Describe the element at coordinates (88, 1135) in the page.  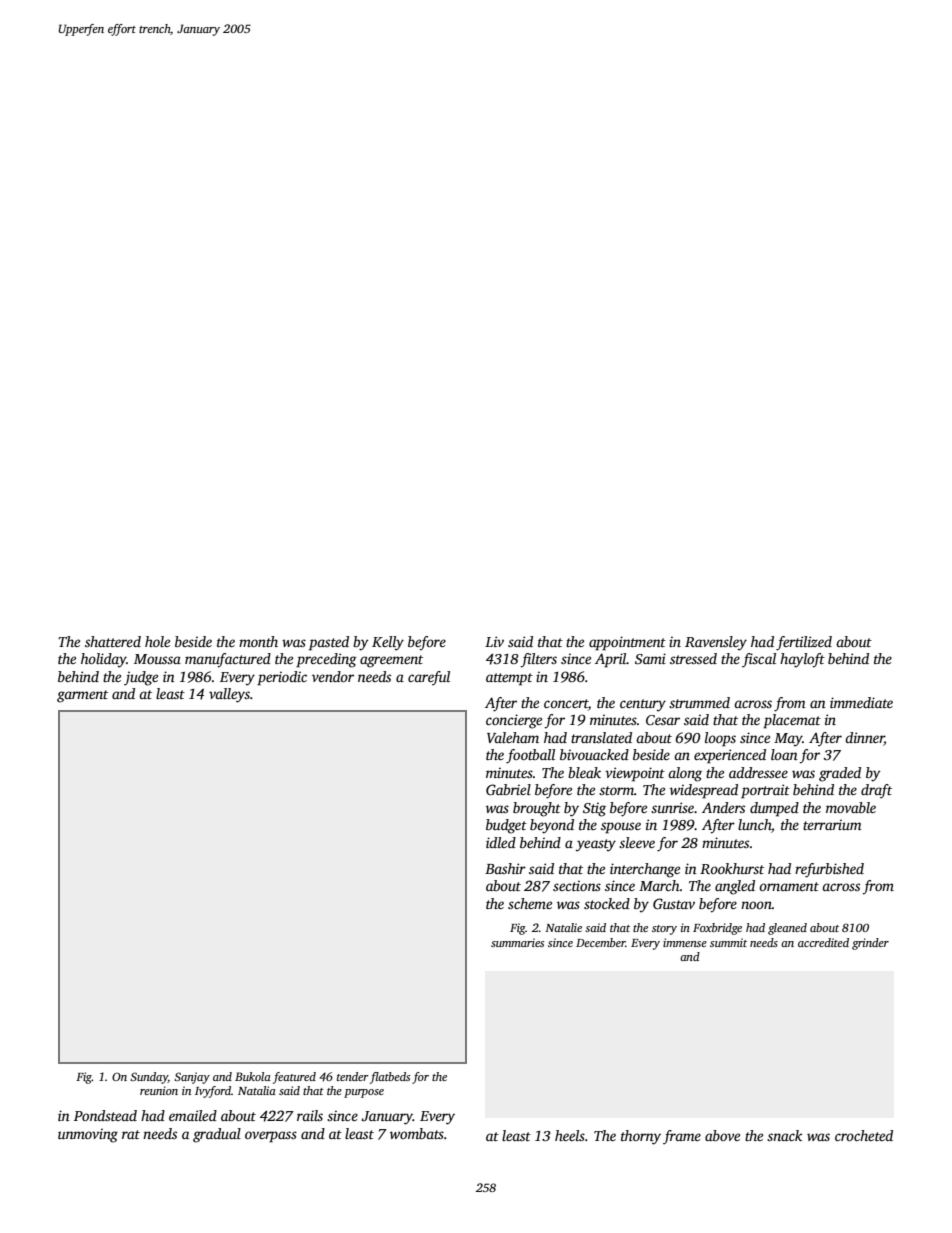
I see `unmoving` at that location.
